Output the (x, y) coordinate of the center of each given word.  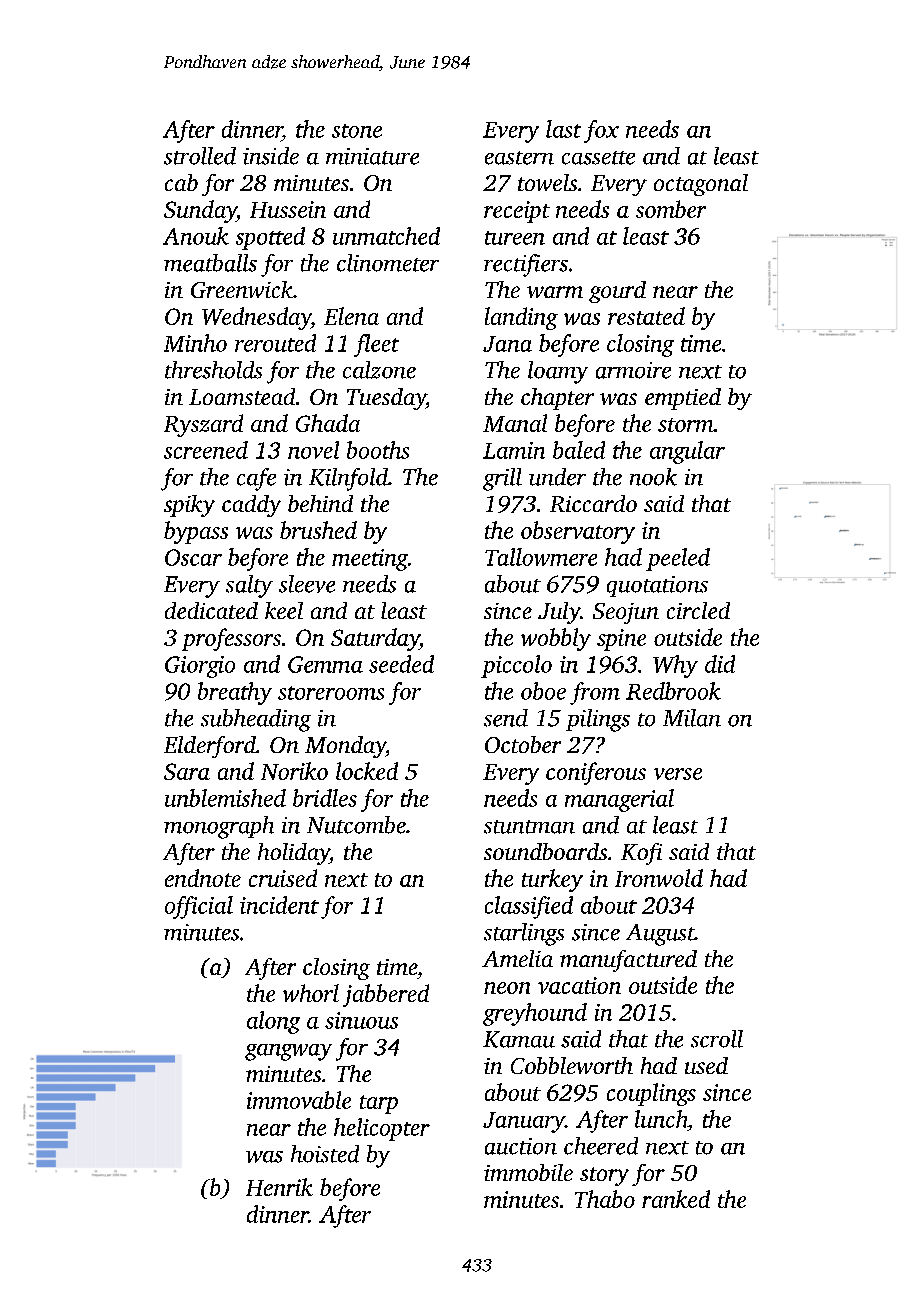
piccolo (516, 666)
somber (671, 209)
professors (231, 639)
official (199, 907)
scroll (717, 1039)
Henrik (279, 1187)
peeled (678, 559)
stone (357, 131)
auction (521, 1146)
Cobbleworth (572, 1065)
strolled (200, 156)
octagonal (701, 185)
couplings (651, 1094)
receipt (517, 212)
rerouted (275, 343)
